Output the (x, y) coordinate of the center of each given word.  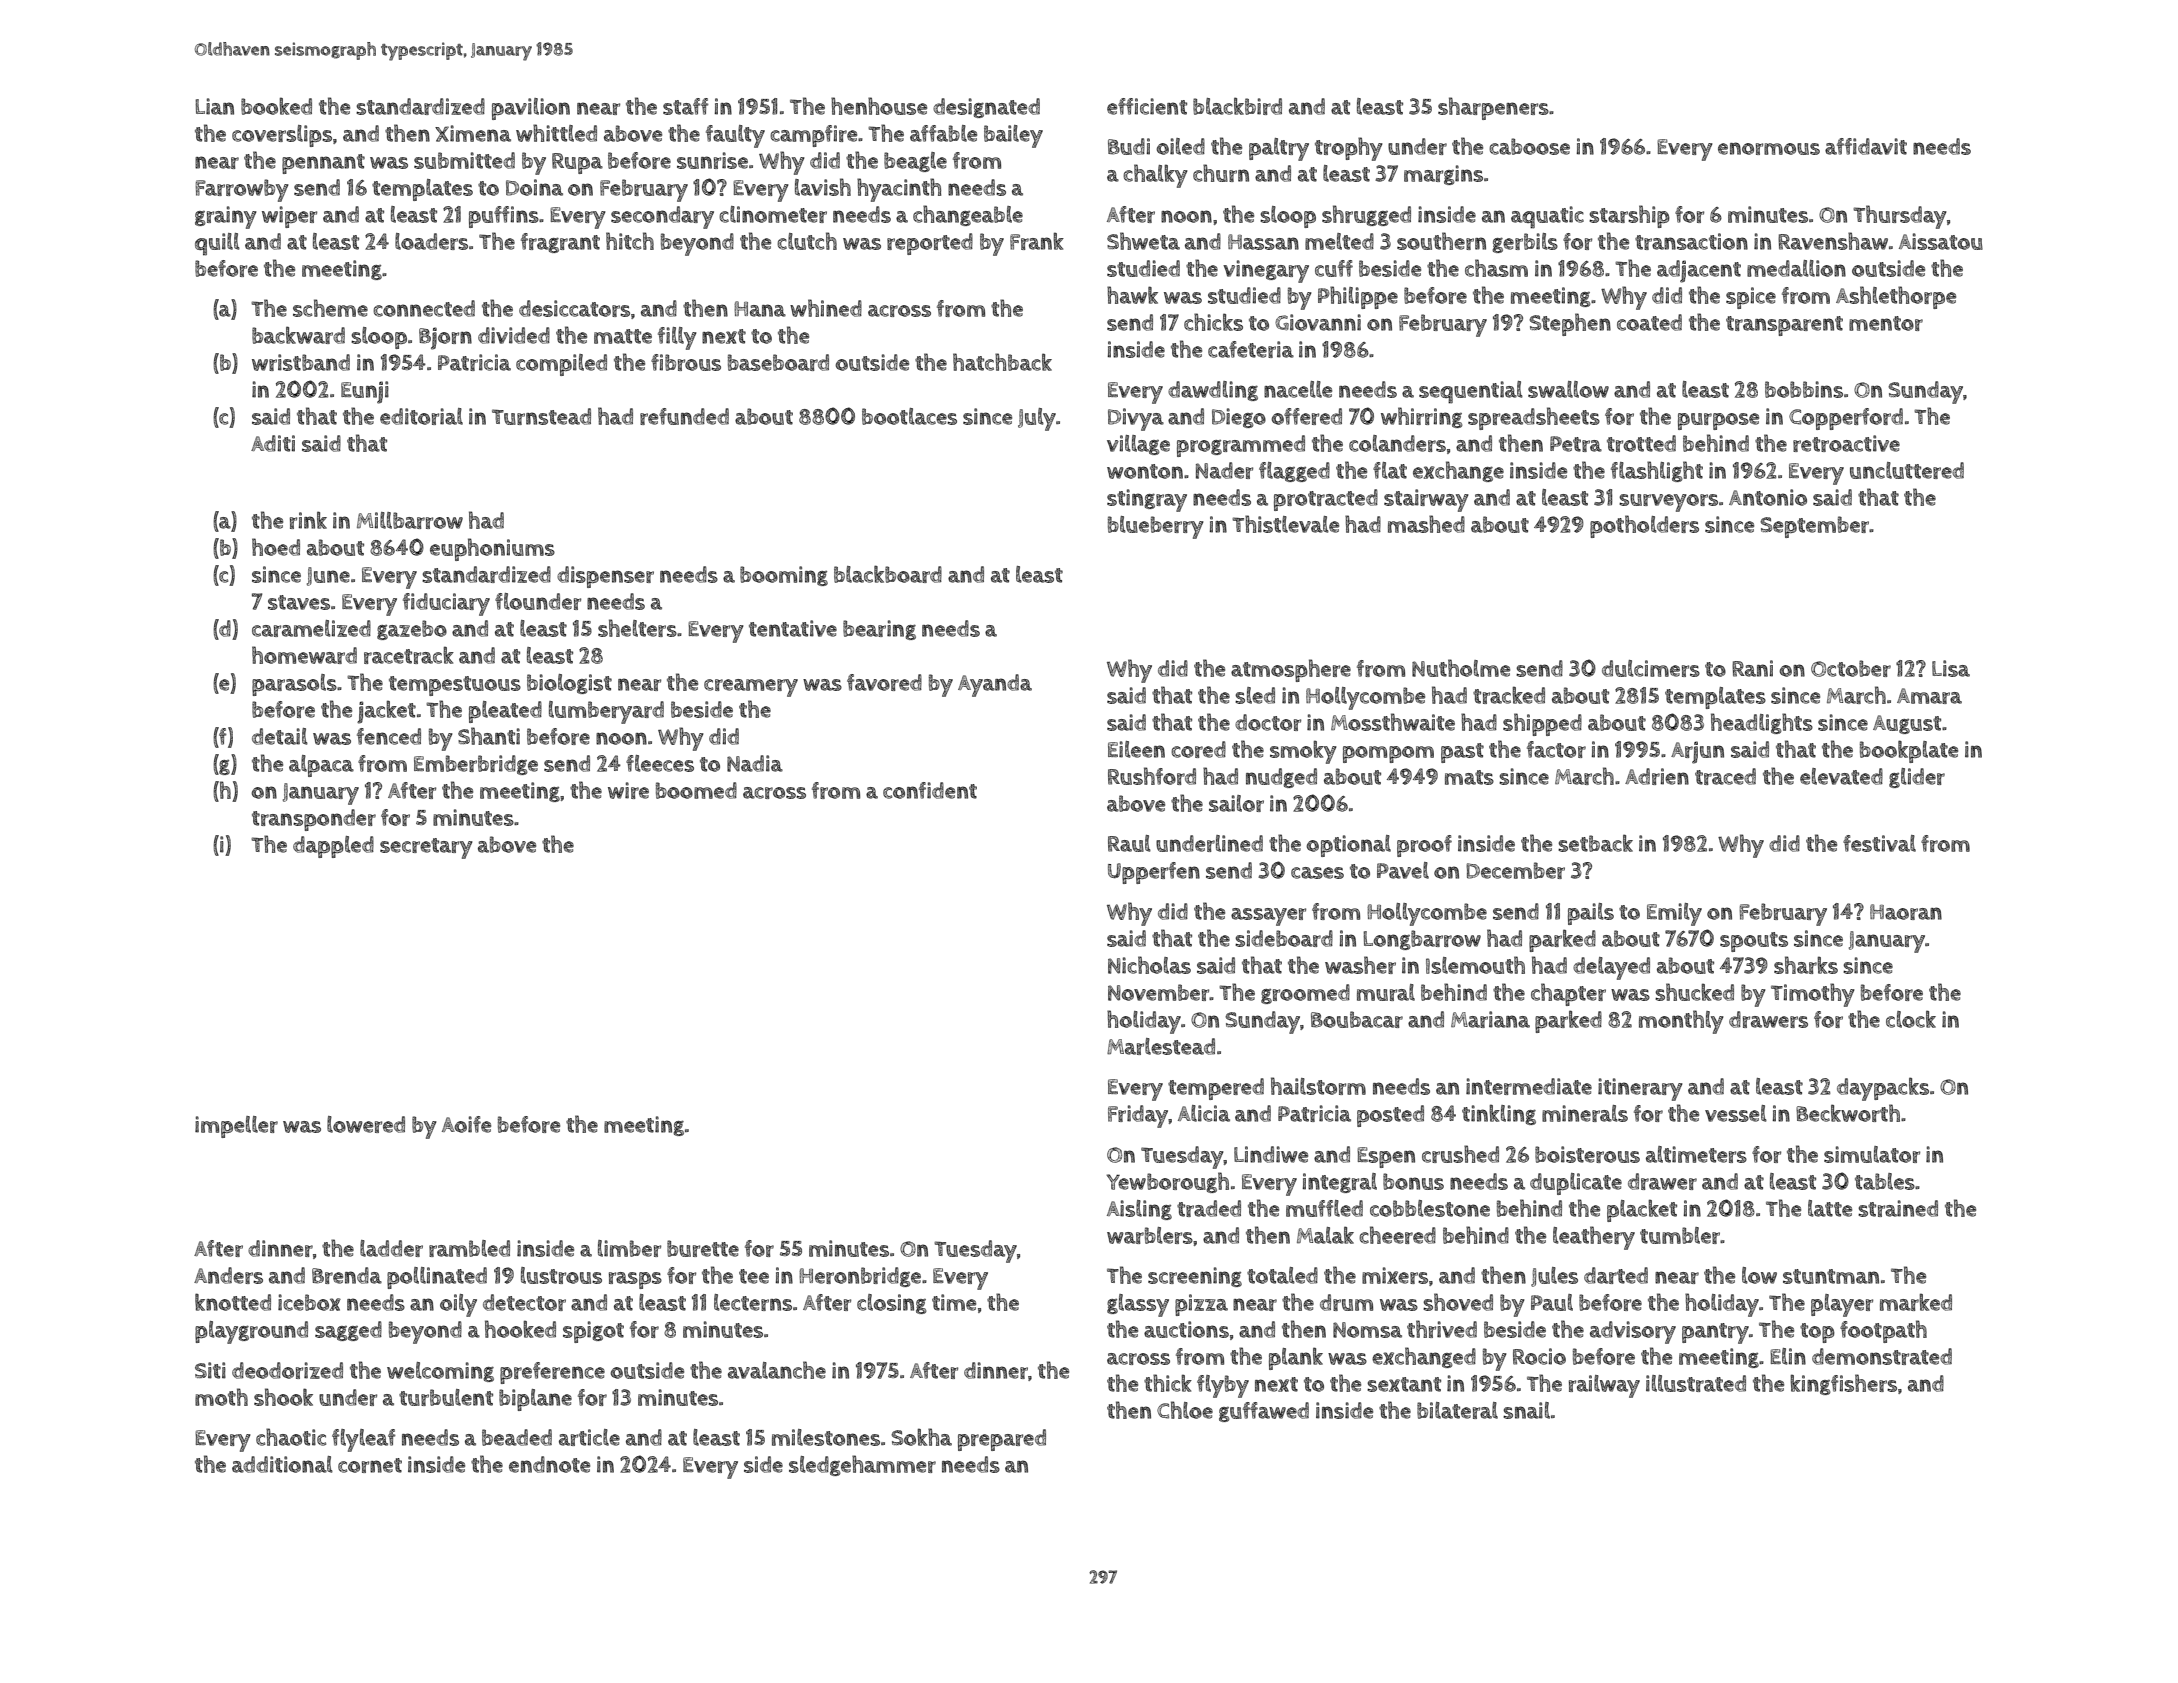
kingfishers (1843, 1384)
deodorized (287, 1370)
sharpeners (1493, 108)
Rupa (577, 163)
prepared (1002, 1440)
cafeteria (1251, 349)
